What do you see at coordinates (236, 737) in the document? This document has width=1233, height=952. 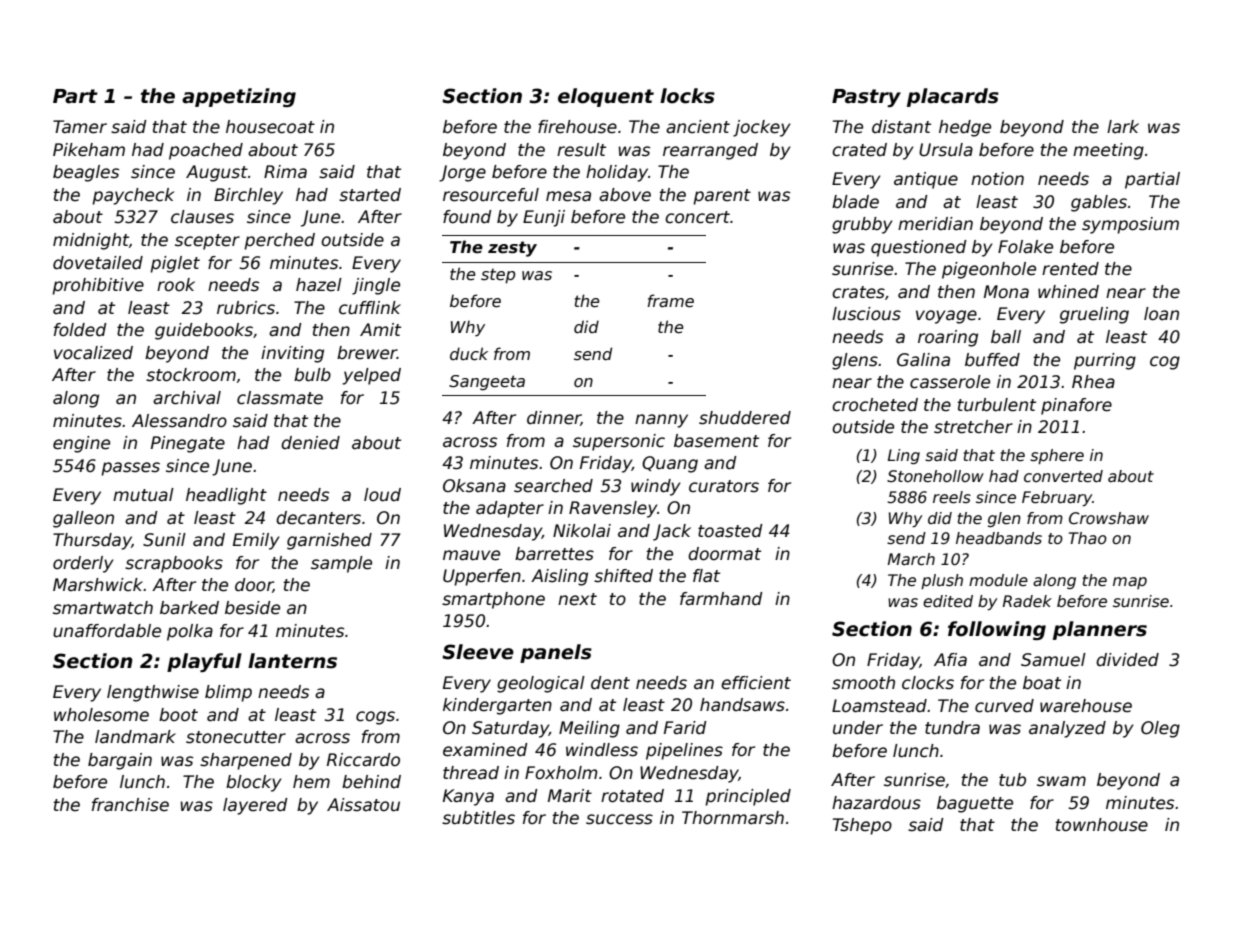 I see `stonecutter` at bounding box center [236, 737].
